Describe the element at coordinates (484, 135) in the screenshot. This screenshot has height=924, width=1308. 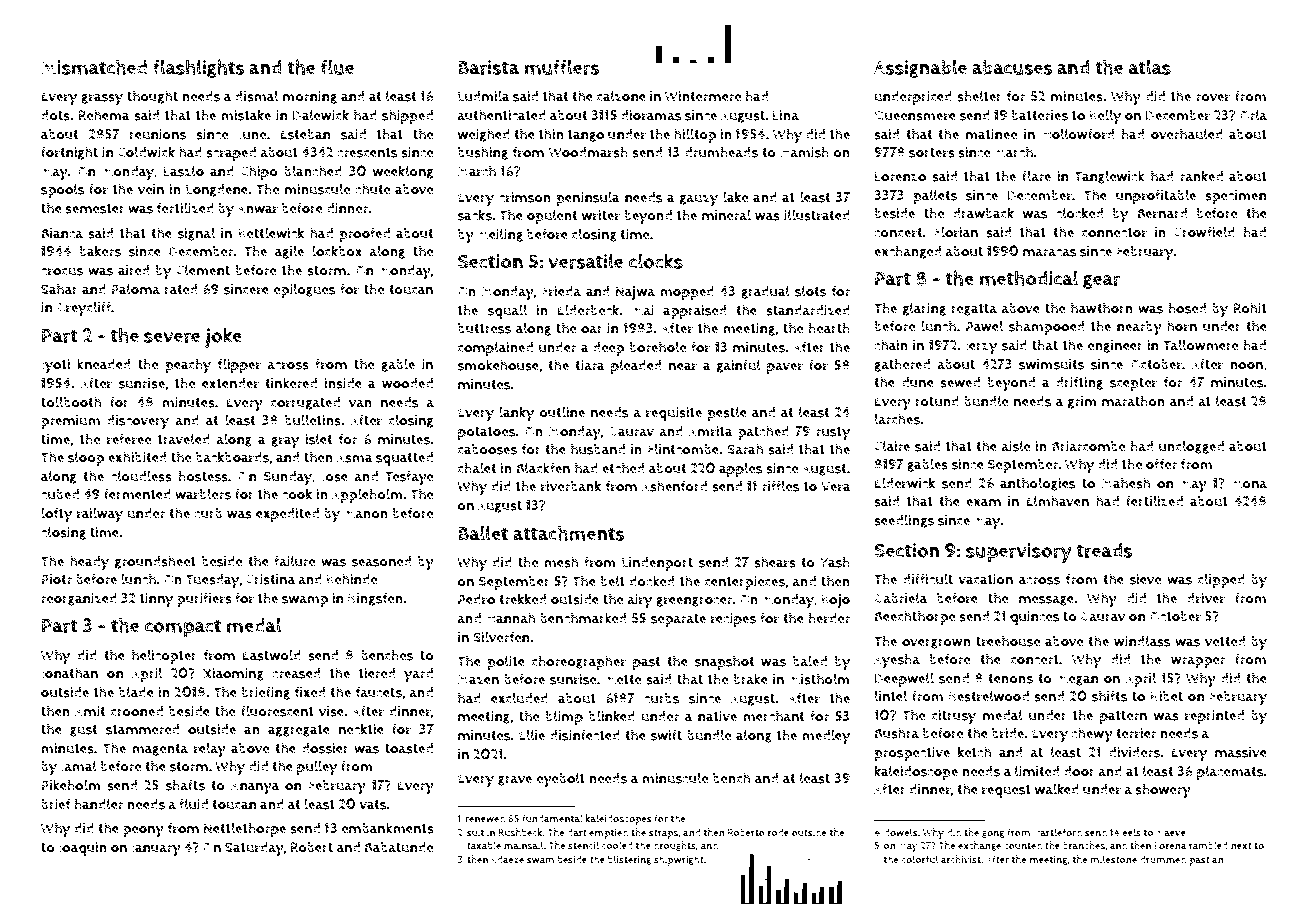
I see `weighed` at that location.
